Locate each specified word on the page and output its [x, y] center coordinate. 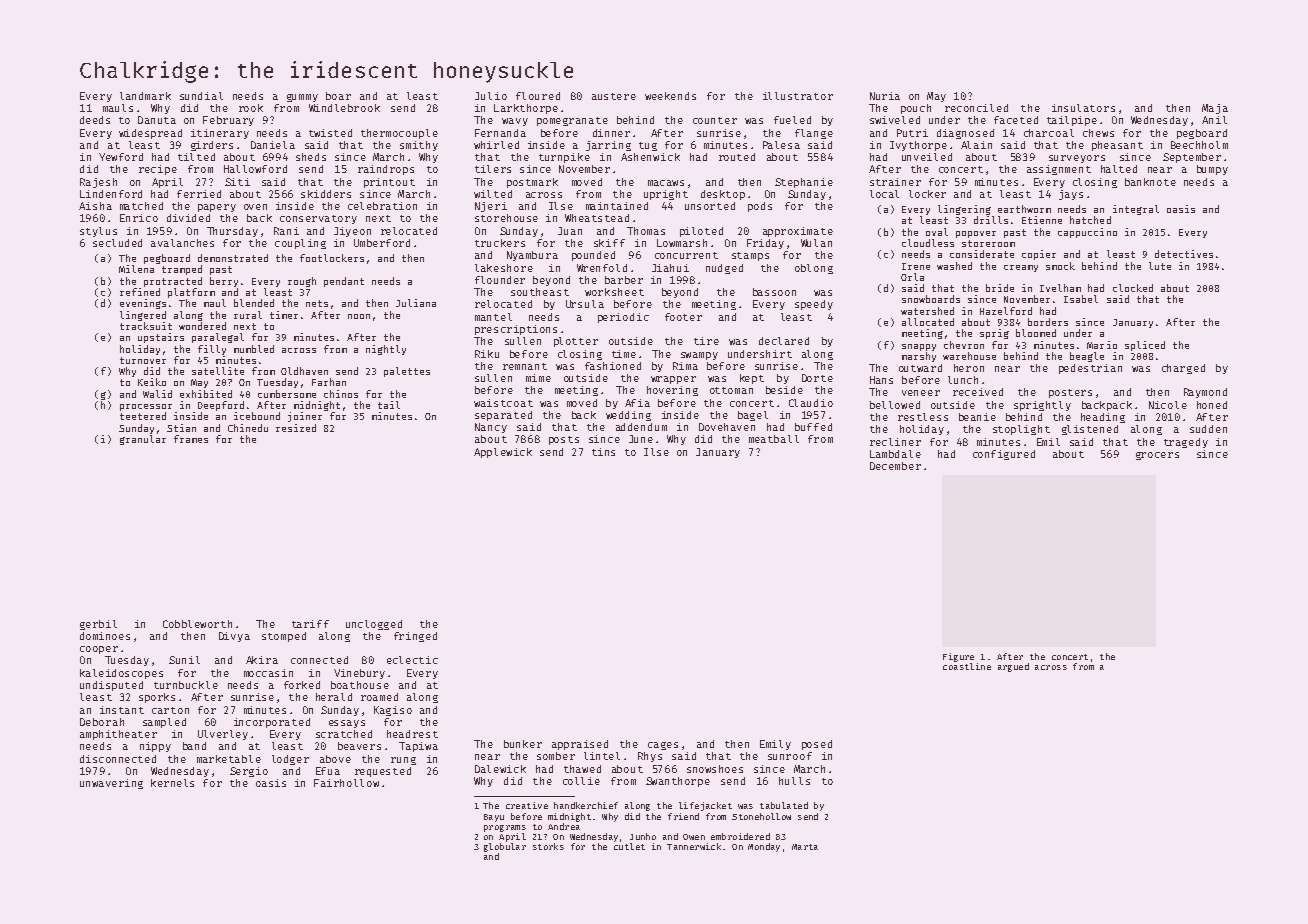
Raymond [1205, 393]
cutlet [629, 846]
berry [224, 282]
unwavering [111, 784]
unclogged [374, 625]
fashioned [613, 366]
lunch [963, 380]
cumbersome [287, 394]
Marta [805, 847]
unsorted [710, 206]
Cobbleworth [197, 624]
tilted [196, 157]
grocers [1157, 456]
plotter [576, 342]
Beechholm [1199, 145]
